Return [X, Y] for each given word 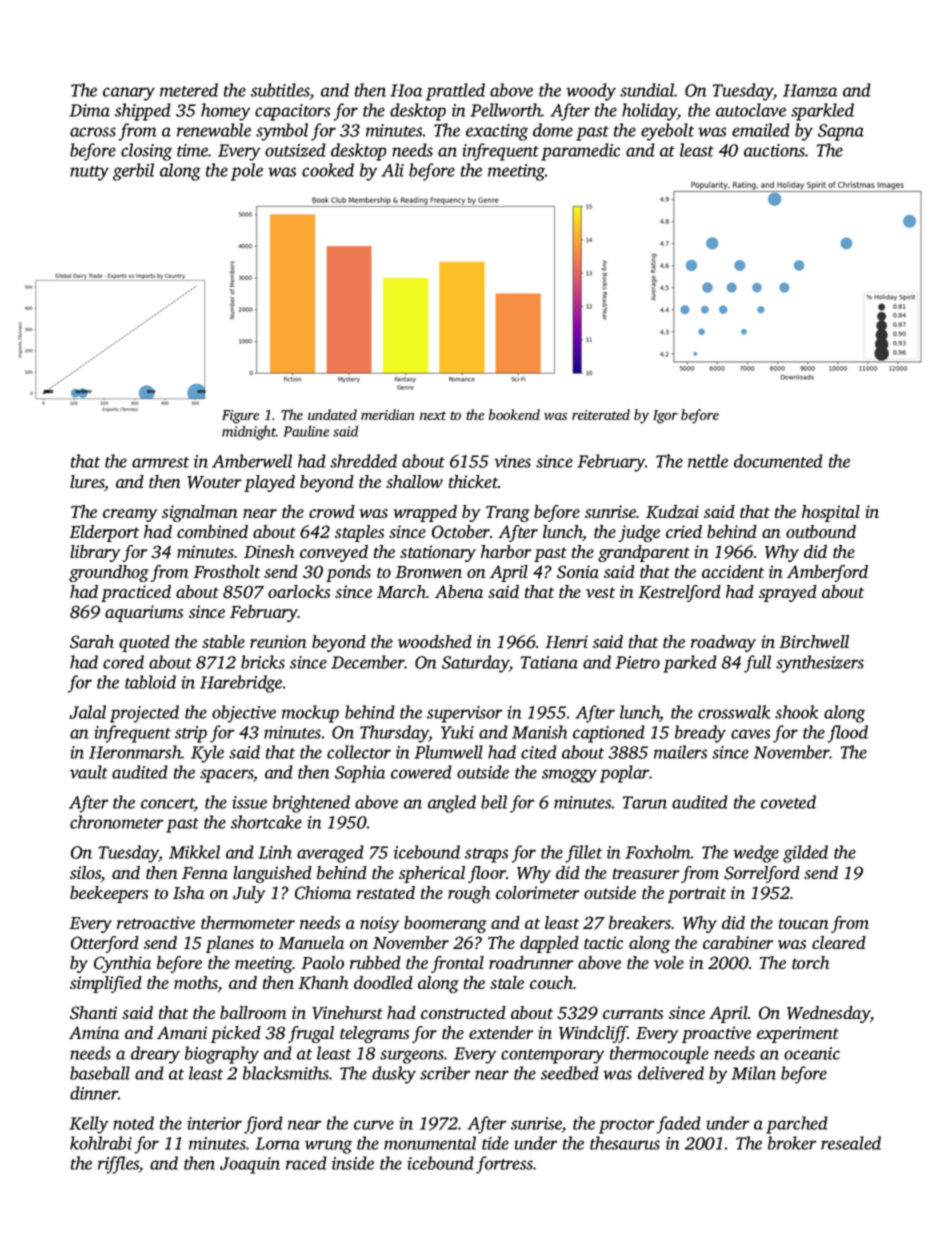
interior [214, 1123]
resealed [851, 1143]
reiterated [601, 414]
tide [495, 1143]
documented [778, 461]
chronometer [117, 822]
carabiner [738, 942]
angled [452, 804]
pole [247, 172]
